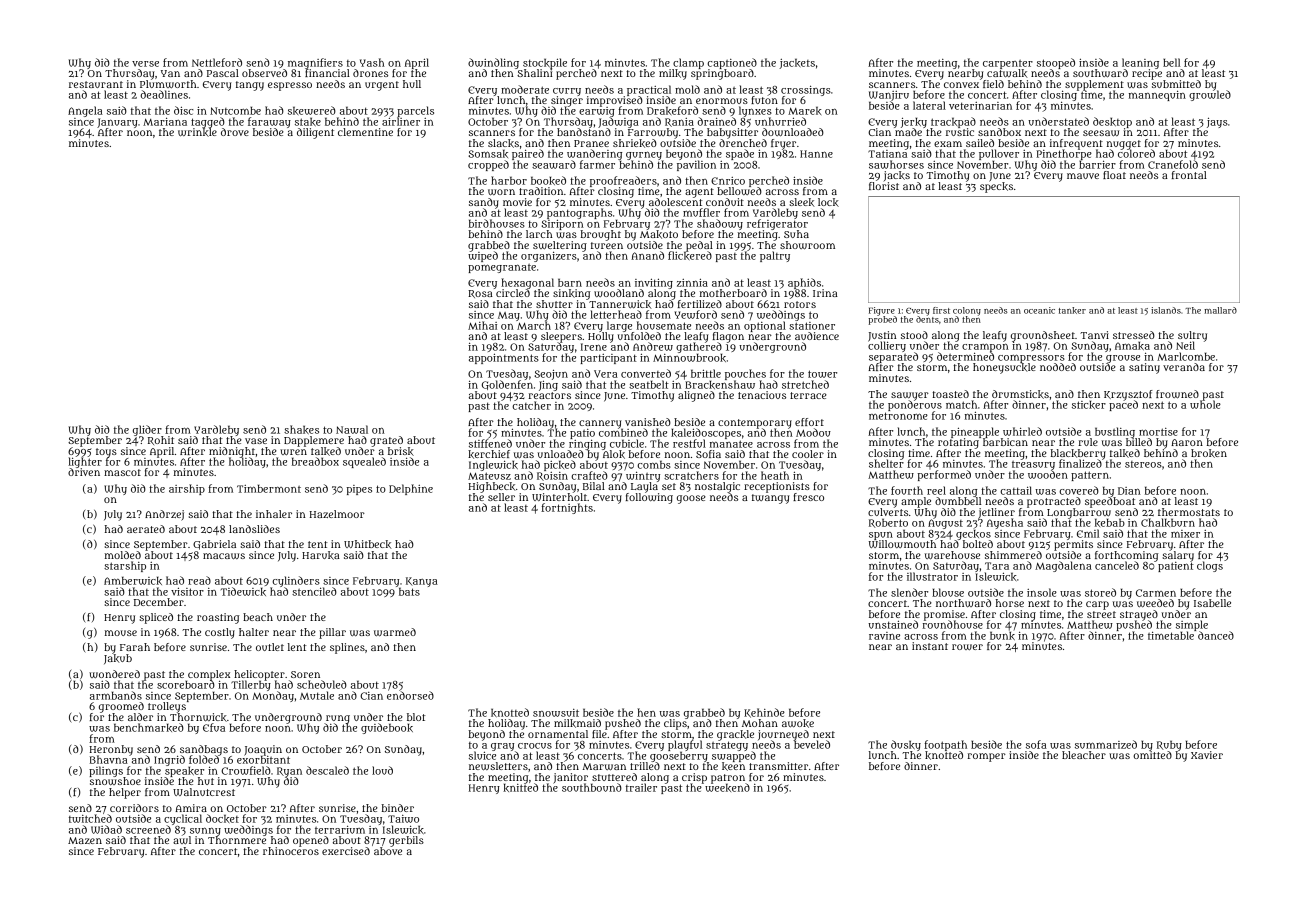 Image resolution: width=1308 pixels, height=924 pixels. I want to click on Ryan, so click(289, 772).
